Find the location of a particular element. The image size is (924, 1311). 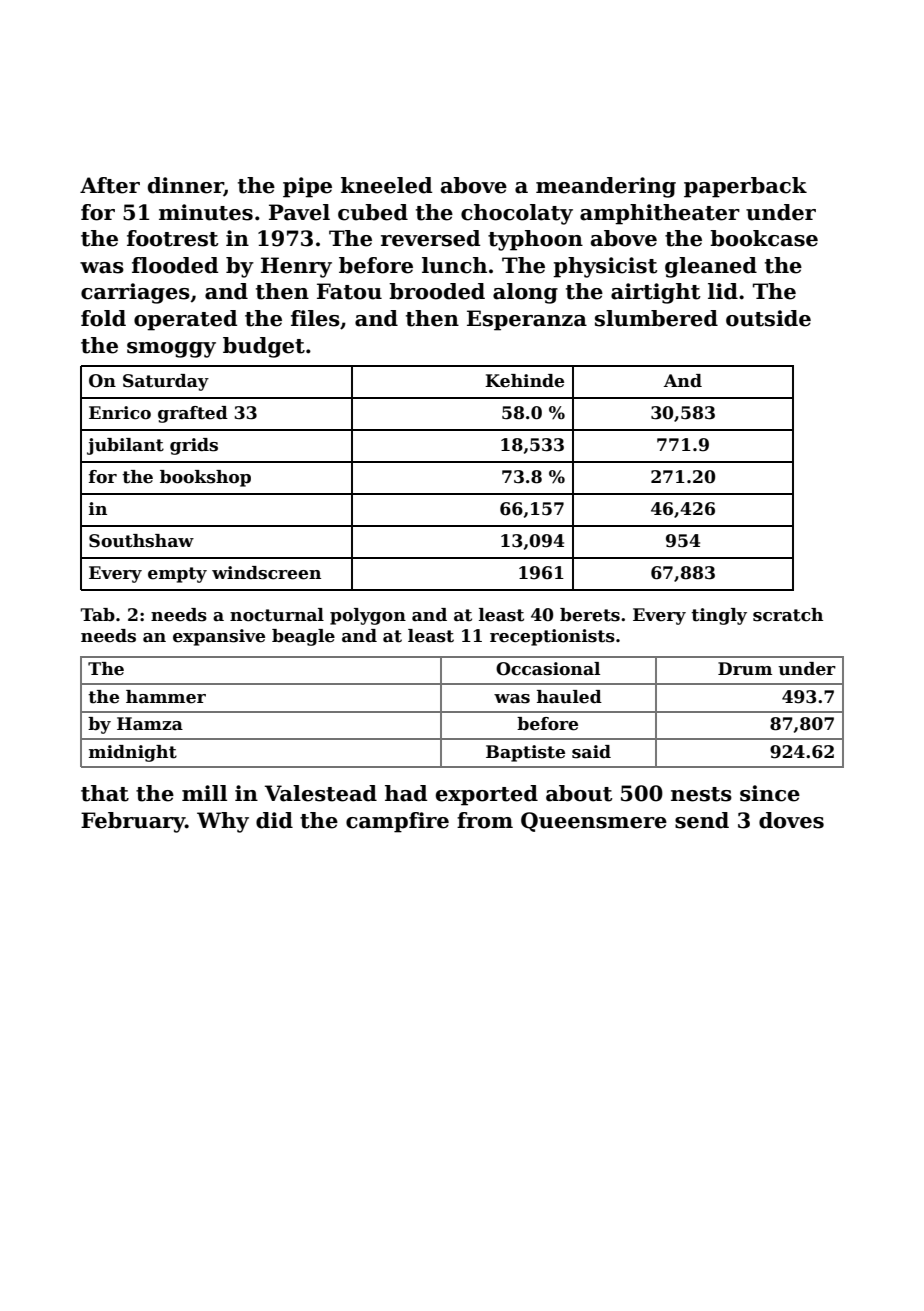

amphitheater is located at coordinates (660, 214).
